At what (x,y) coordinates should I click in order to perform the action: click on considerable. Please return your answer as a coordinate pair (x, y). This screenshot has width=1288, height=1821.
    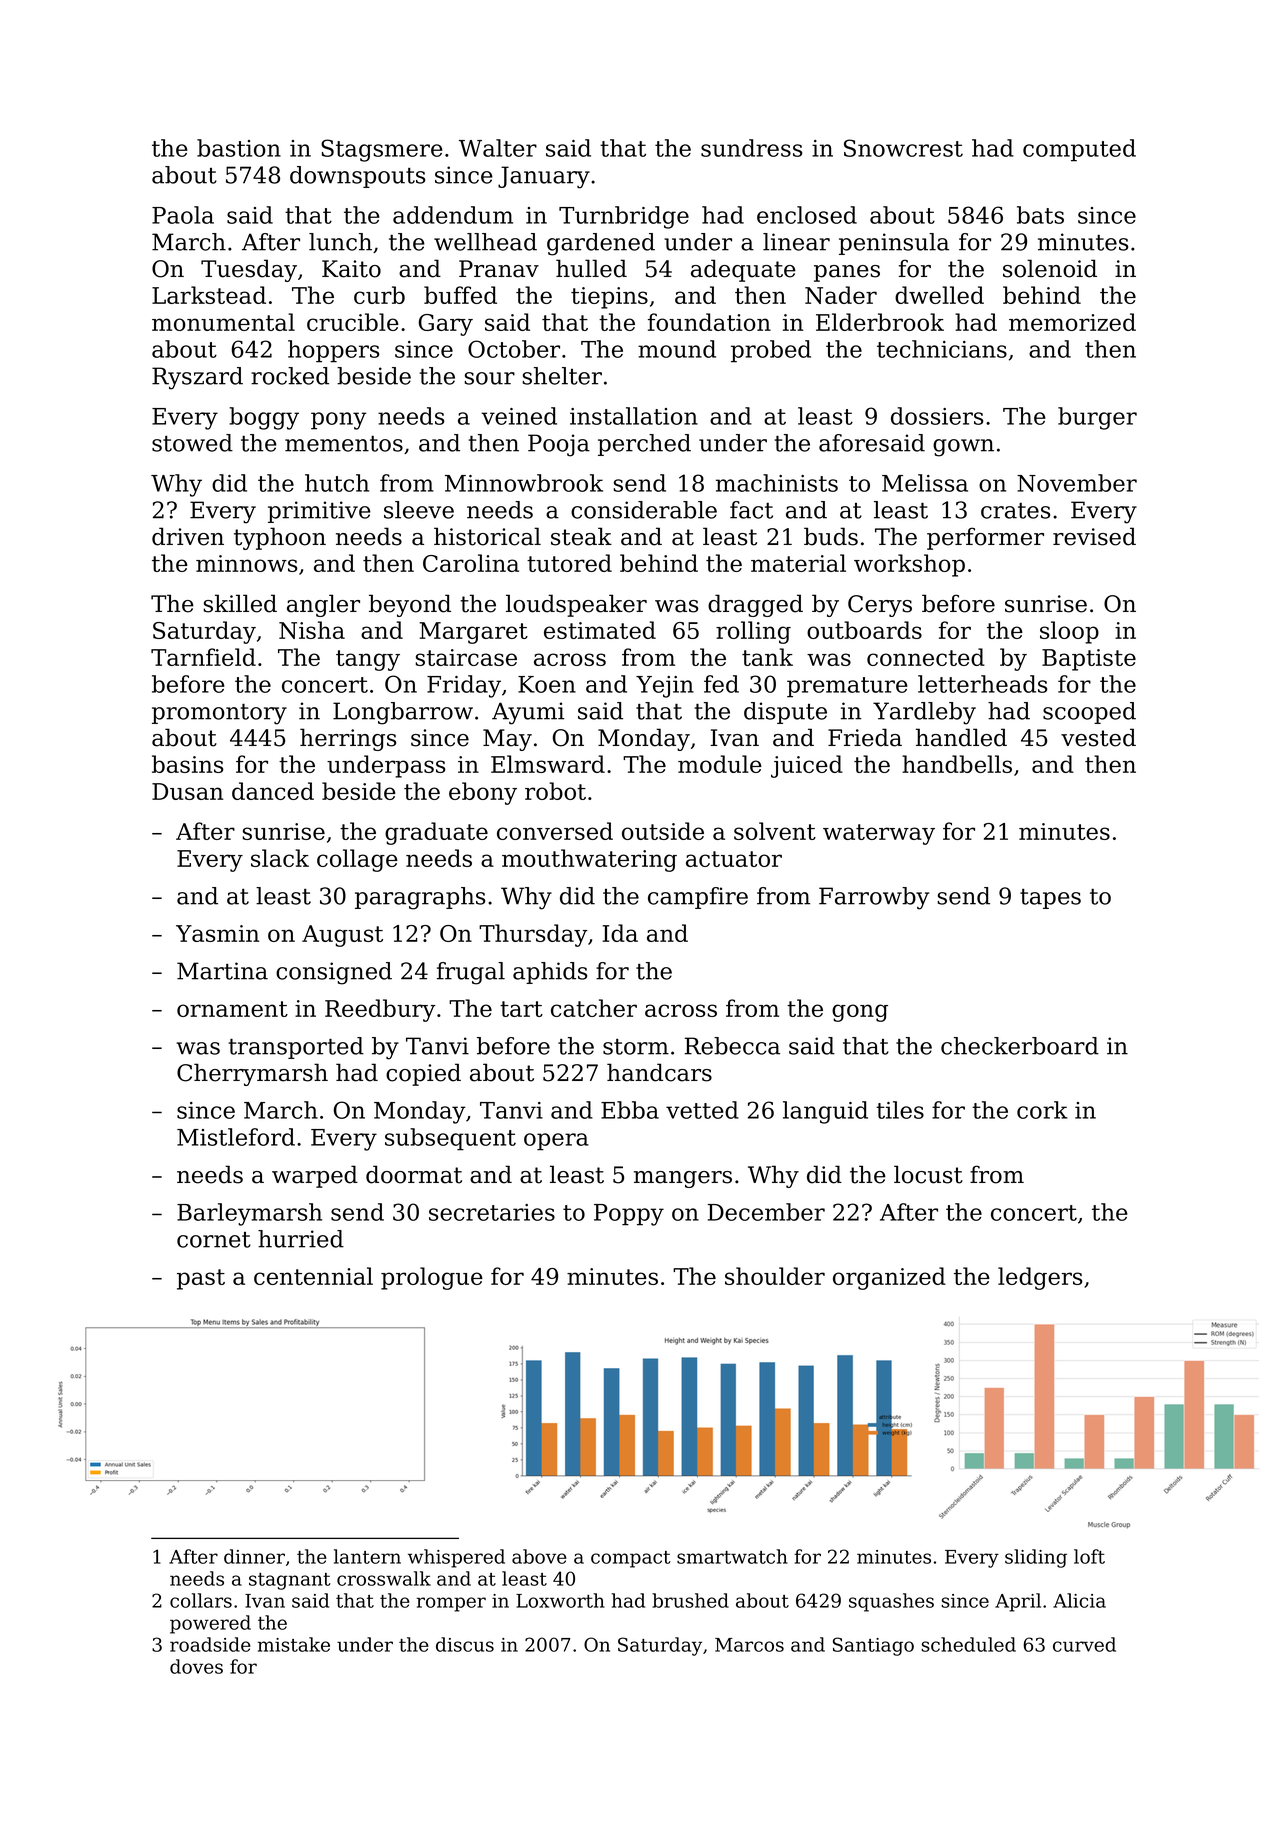
    Looking at the image, I should click on (644, 510).
